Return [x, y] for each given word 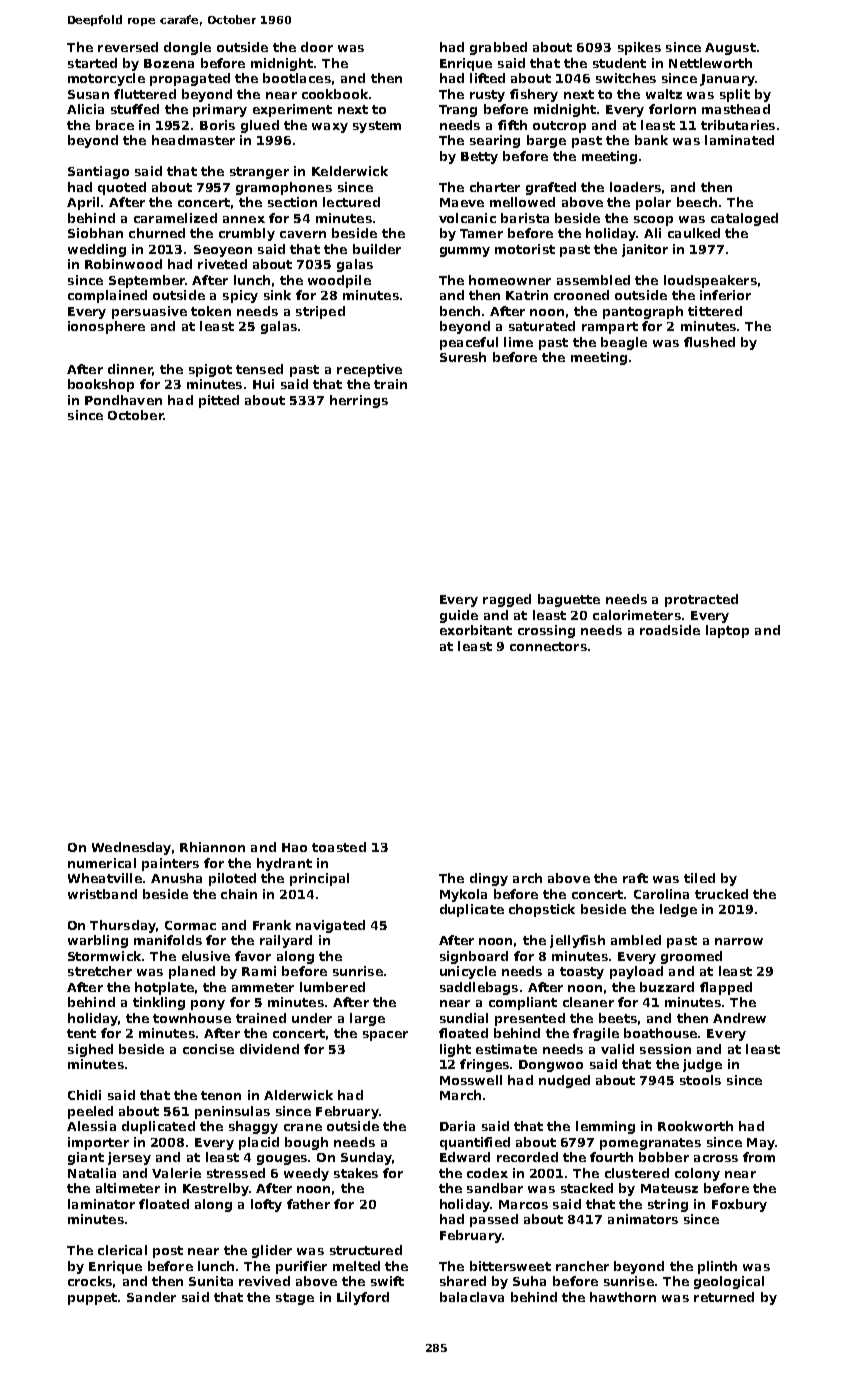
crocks [90, 1281]
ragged [507, 600]
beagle [624, 343]
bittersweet [510, 1266]
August [730, 49]
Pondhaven [123, 400]
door [317, 47]
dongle [187, 48]
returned [724, 1297]
